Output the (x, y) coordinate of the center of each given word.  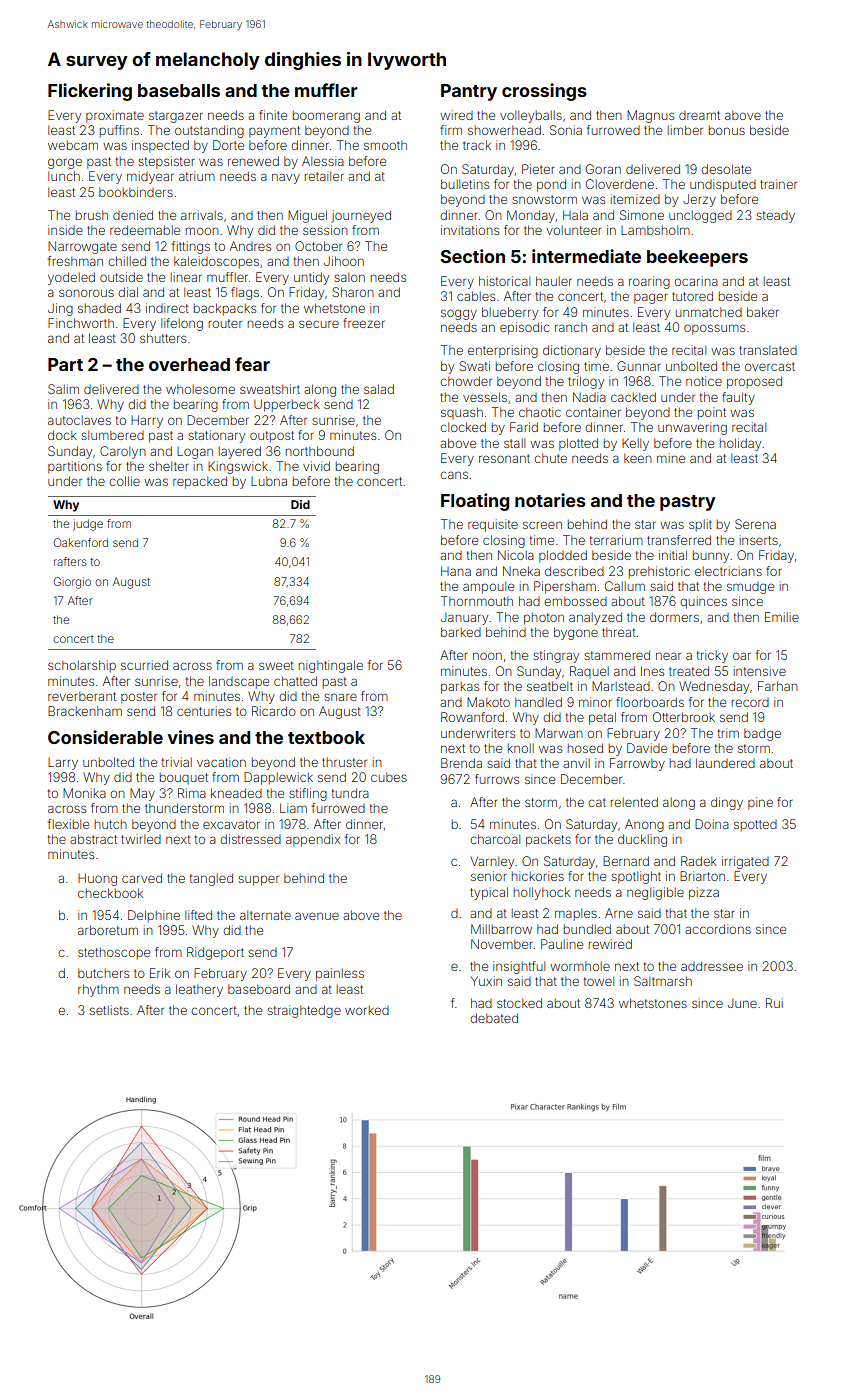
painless (340, 974)
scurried (144, 665)
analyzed (595, 618)
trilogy (586, 382)
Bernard (626, 861)
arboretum (108, 930)
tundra (350, 793)
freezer (364, 323)
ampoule (488, 587)
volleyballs (531, 116)
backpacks (225, 309)
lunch (64, 176)
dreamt (699, 115)
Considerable (105, 737)
